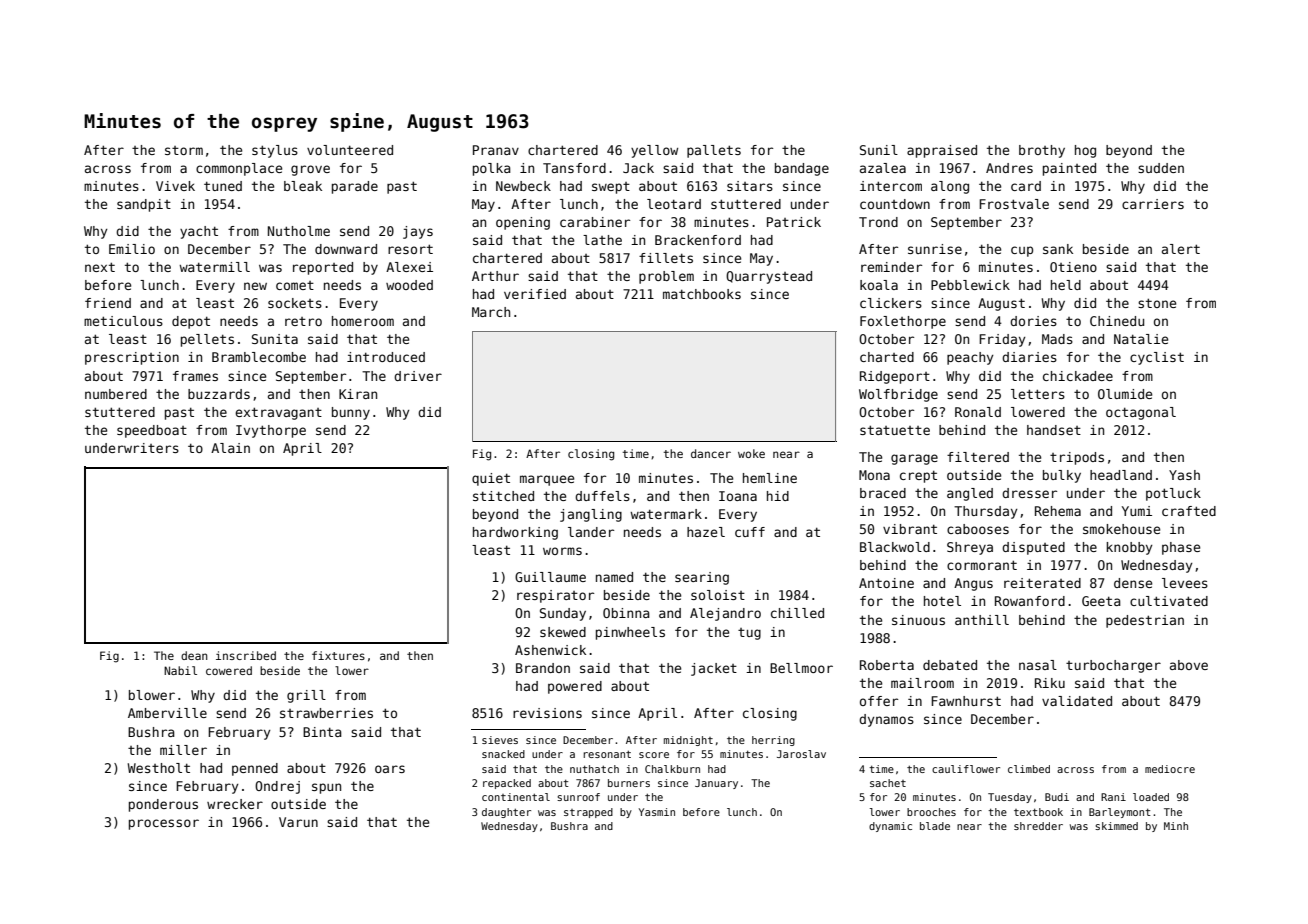 The image size is (1308, 924). Describe the element at coordinates (674, 204) in the document. I see `leotard` at that location.
